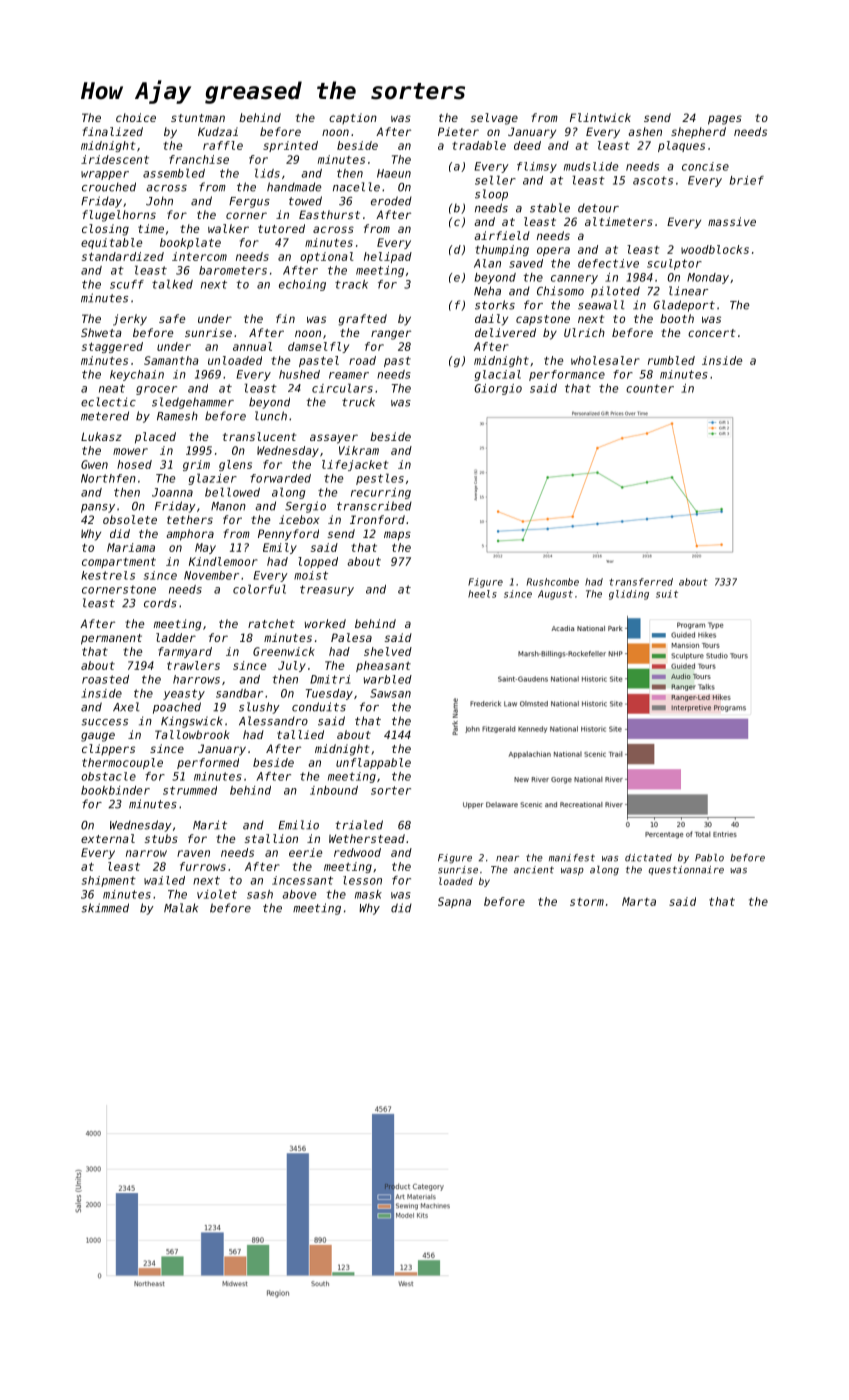 This image has height=1400, width=849. Describe the element at coordinates (725, 120) in the image. I see `pages` at that location.
